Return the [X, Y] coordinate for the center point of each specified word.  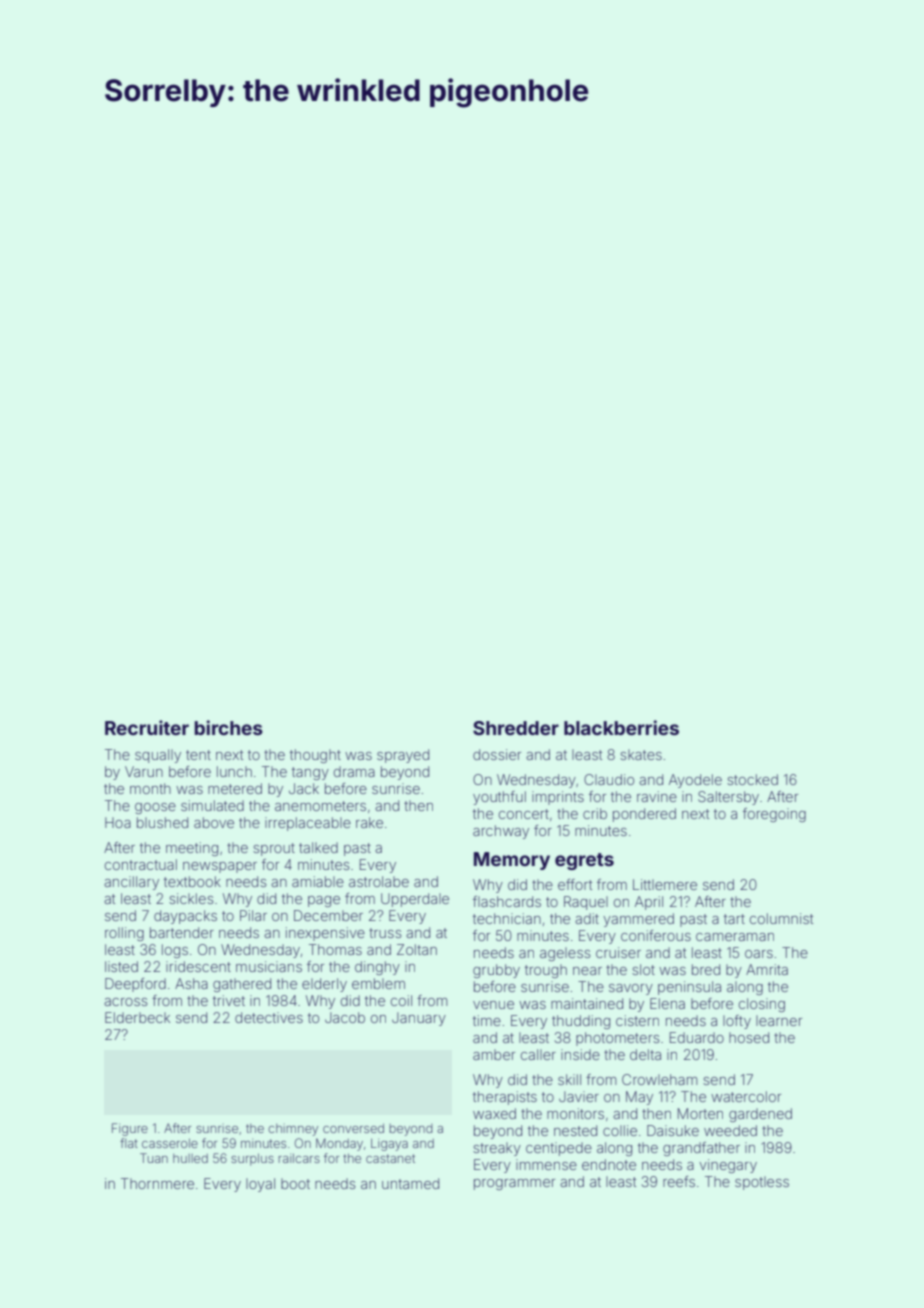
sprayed [403, 756]
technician [507, 918]
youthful [499, 798]
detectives [269, 1017]
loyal [260, 1185]
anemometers [320, 806]
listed [121, 966]
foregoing [774, 815]
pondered [644, 815]
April [649, 903]
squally [158, 756]
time [487, 1020]
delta [645, 1054]
